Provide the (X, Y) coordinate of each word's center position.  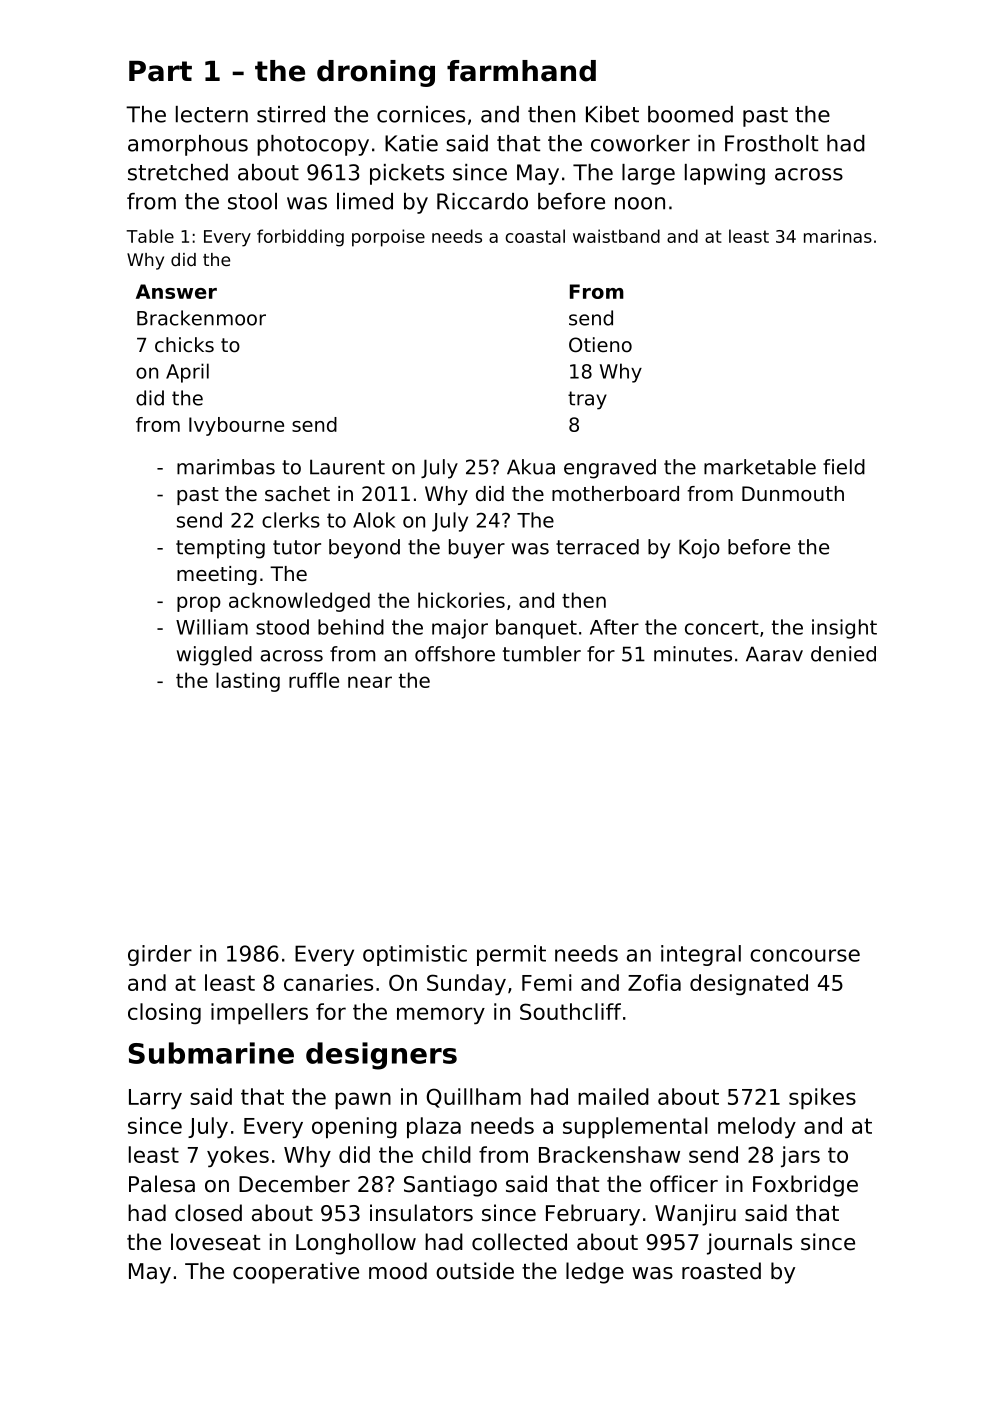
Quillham (473, 1098)
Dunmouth (793, 494)
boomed (690, 114)
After (614, 627)
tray (587, 400)
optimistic (415, 955)
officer (684, 1184)
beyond (364, 549)
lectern (212, 114)
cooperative (296, 1273)
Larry (155, 1099)
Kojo (699, 549)
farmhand (521, 71)
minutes (693, 654)
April (187, 373)
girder (160, 955)
